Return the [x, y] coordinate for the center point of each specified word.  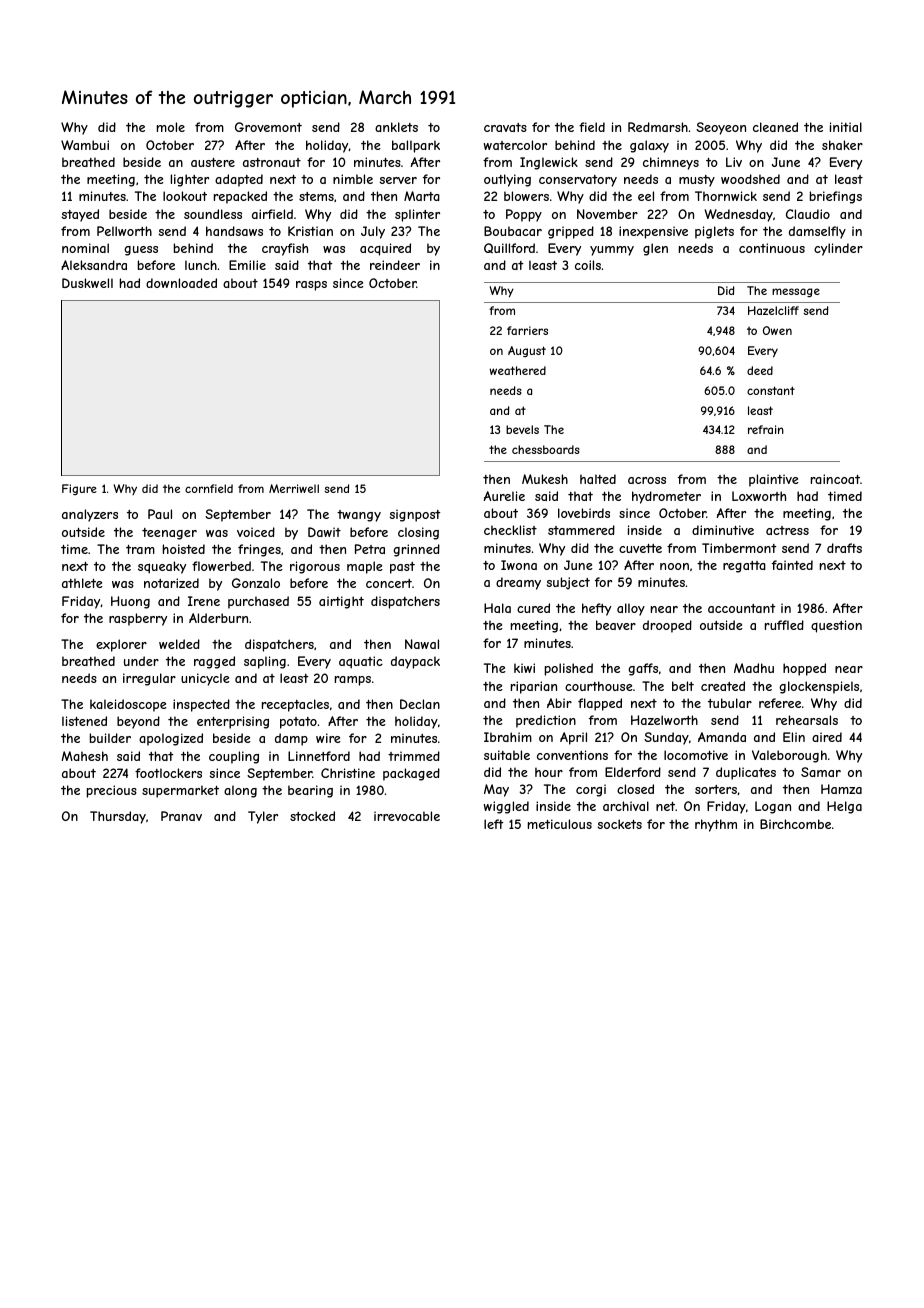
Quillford [509, 248]
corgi [591, 790]
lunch [201, 265]
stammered [581, 530]
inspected [201, 705]
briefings [836, 197]
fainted [792, 565]
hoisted [184, 549]
